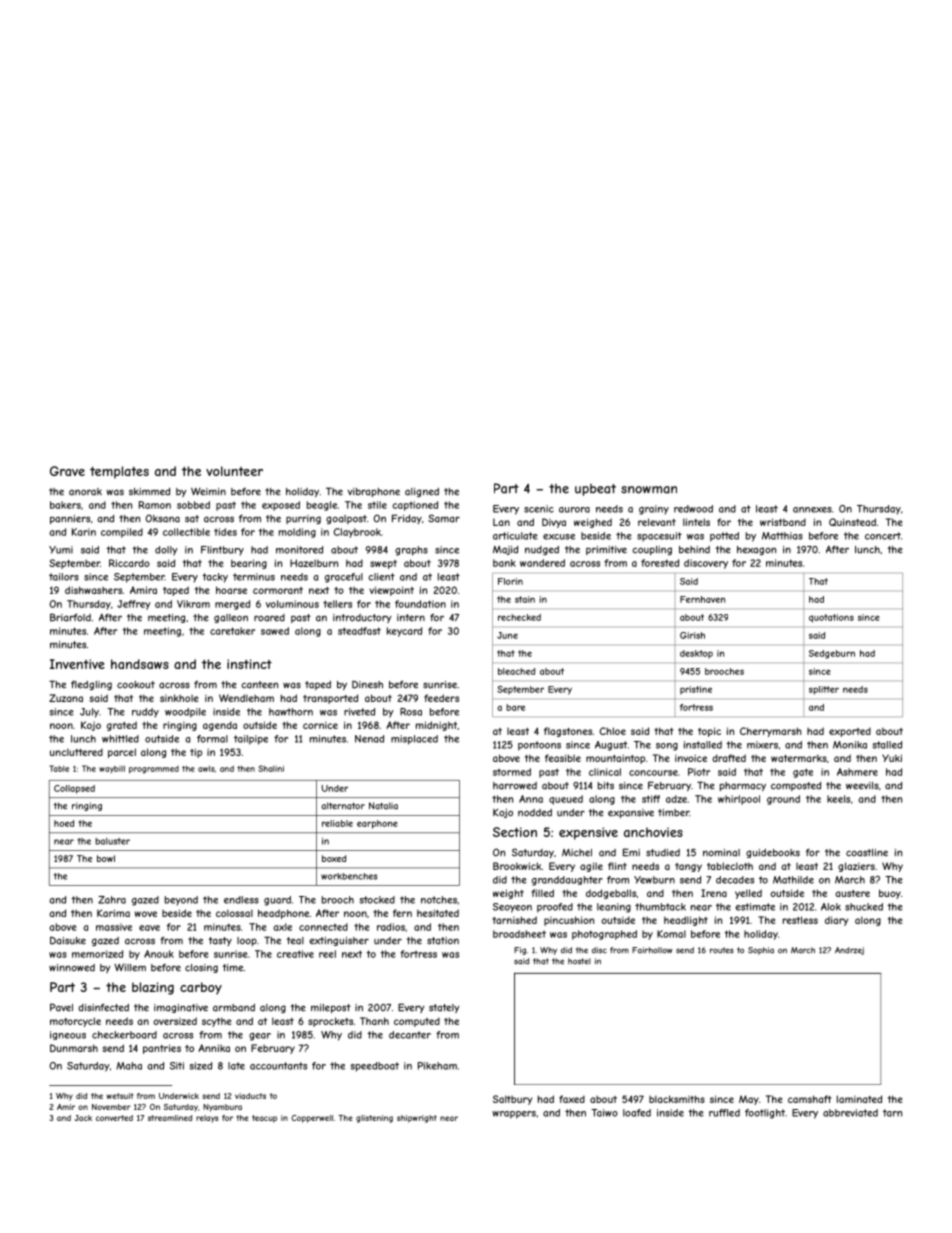 The image size is (952, 1233). Describe the element at coordinates (67, 471) in the screenshot. I see `Grave` at that location.
